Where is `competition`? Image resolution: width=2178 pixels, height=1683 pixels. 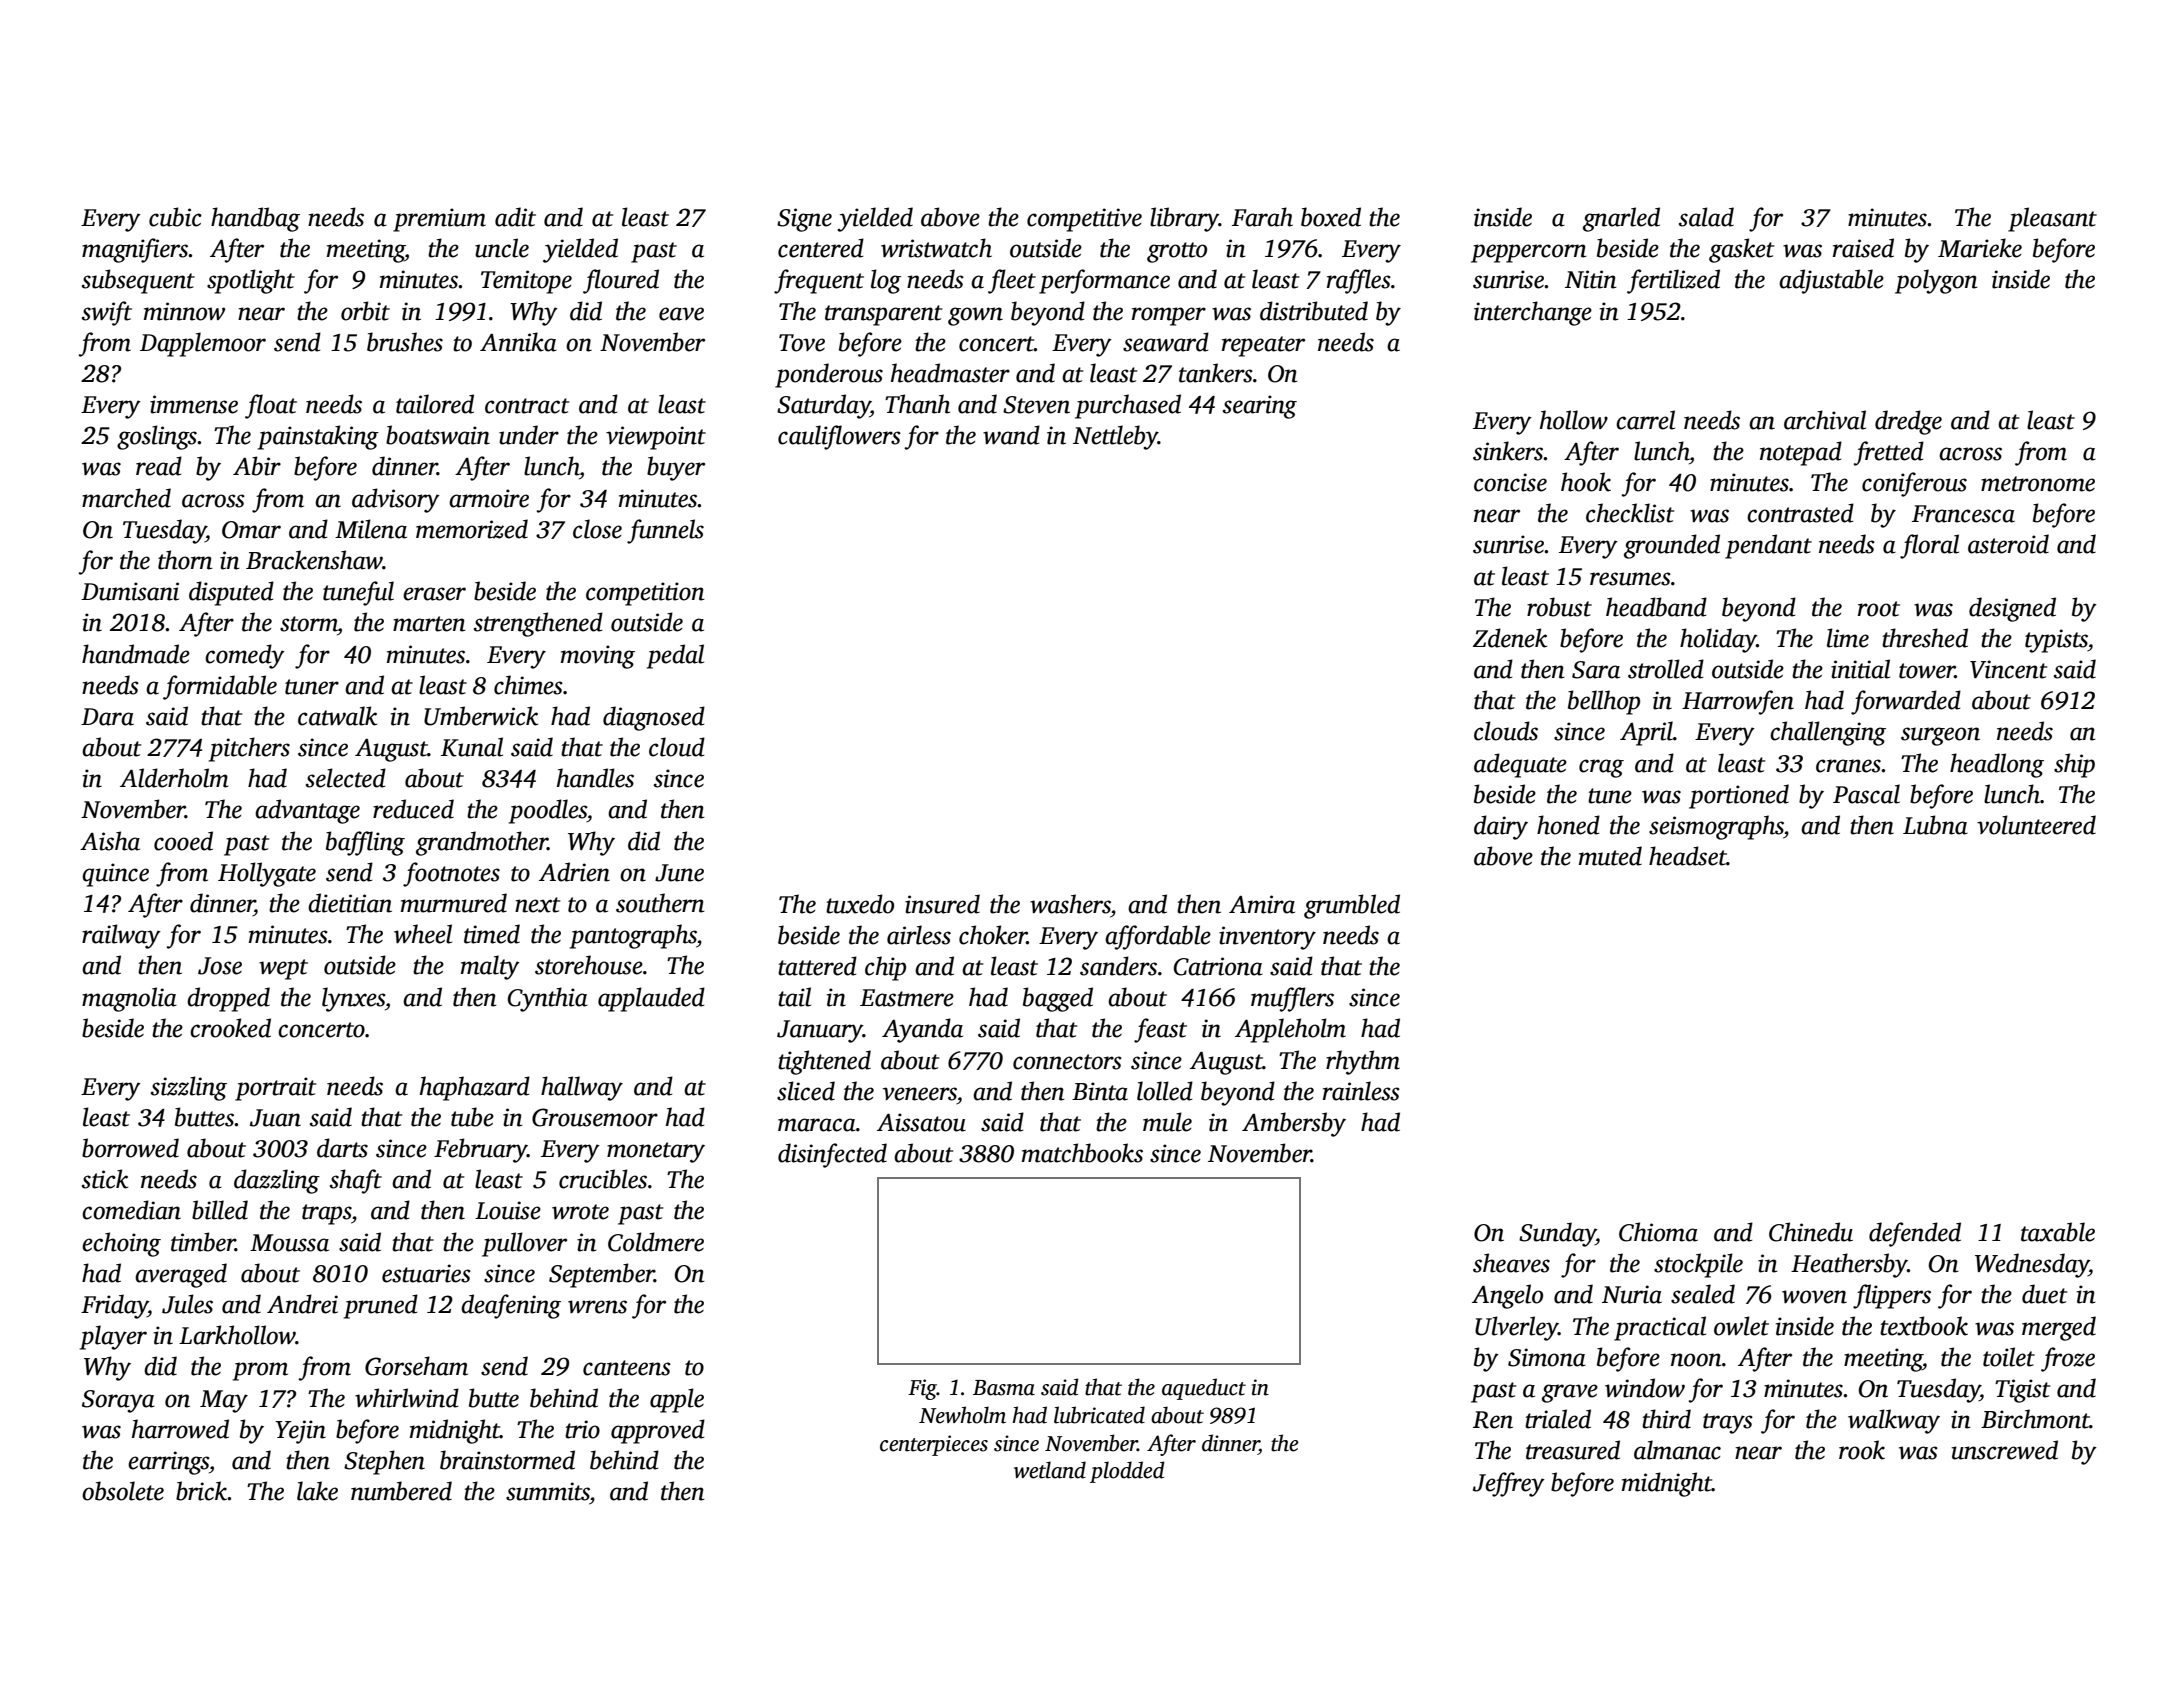 competition is located at coordinates (645, 594).
